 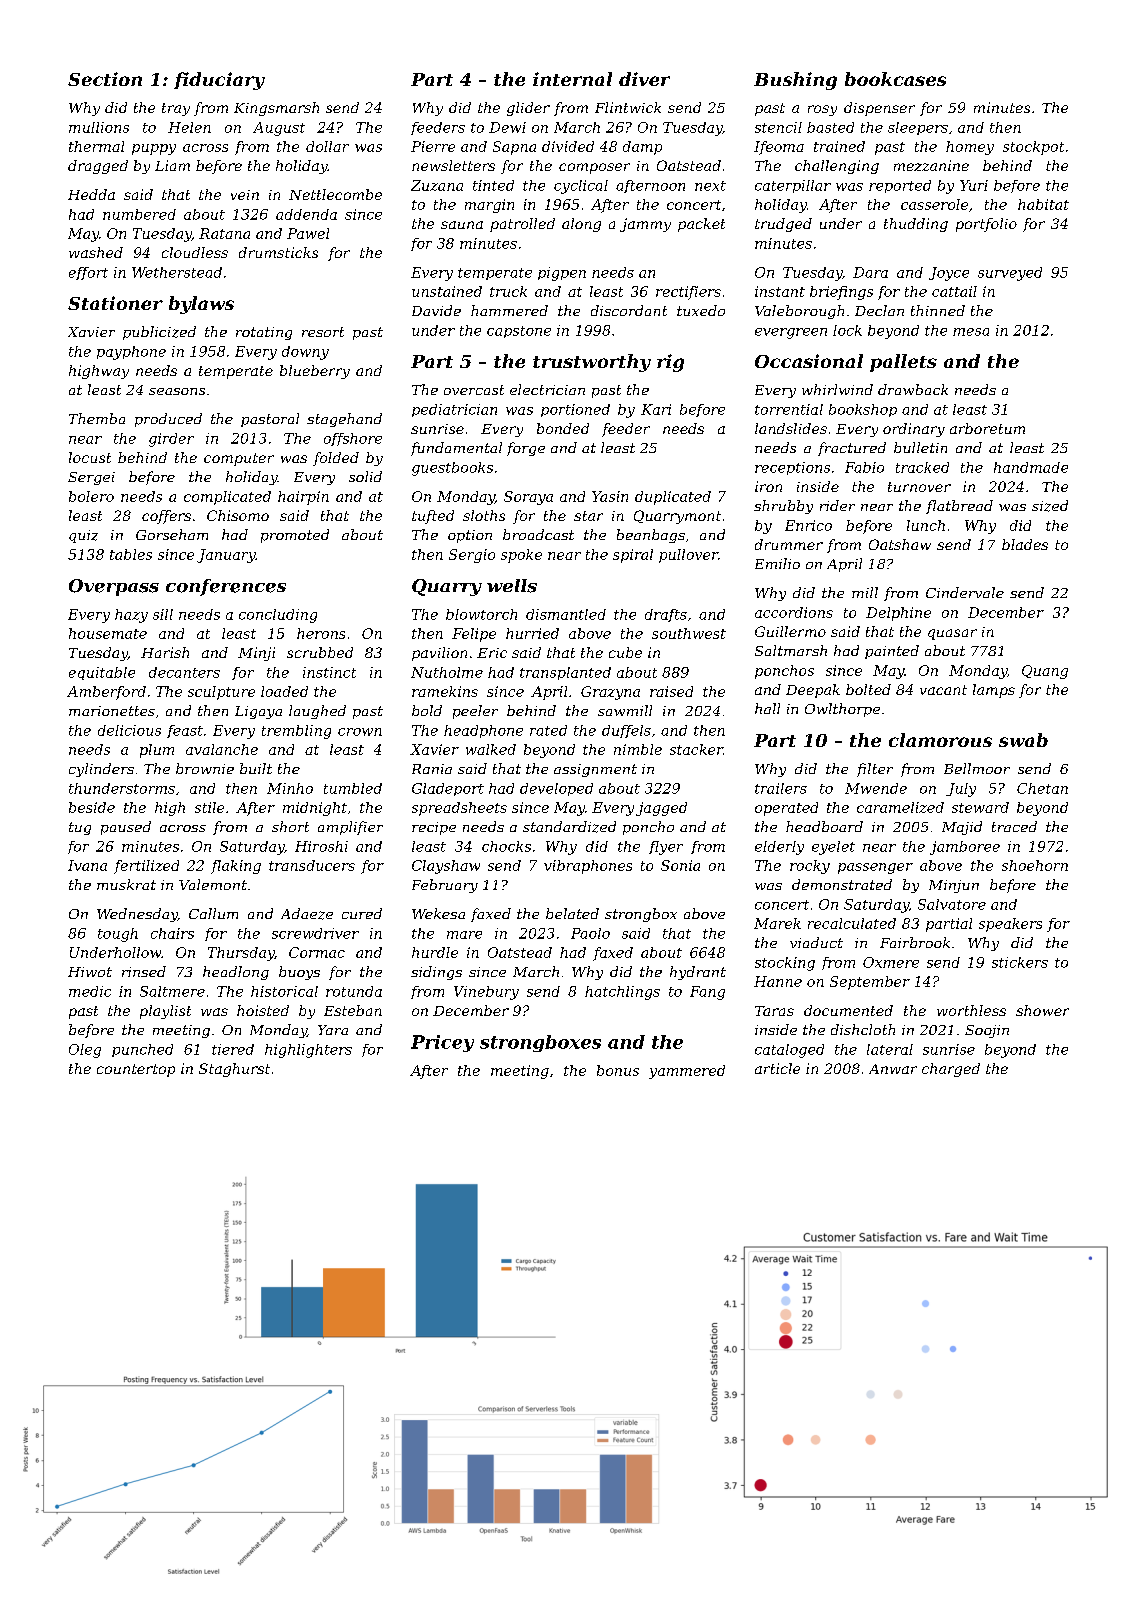 What do you see at coordinates (1025, 544) in the document?
I see `blades` at bounding box center [1025, 544].
